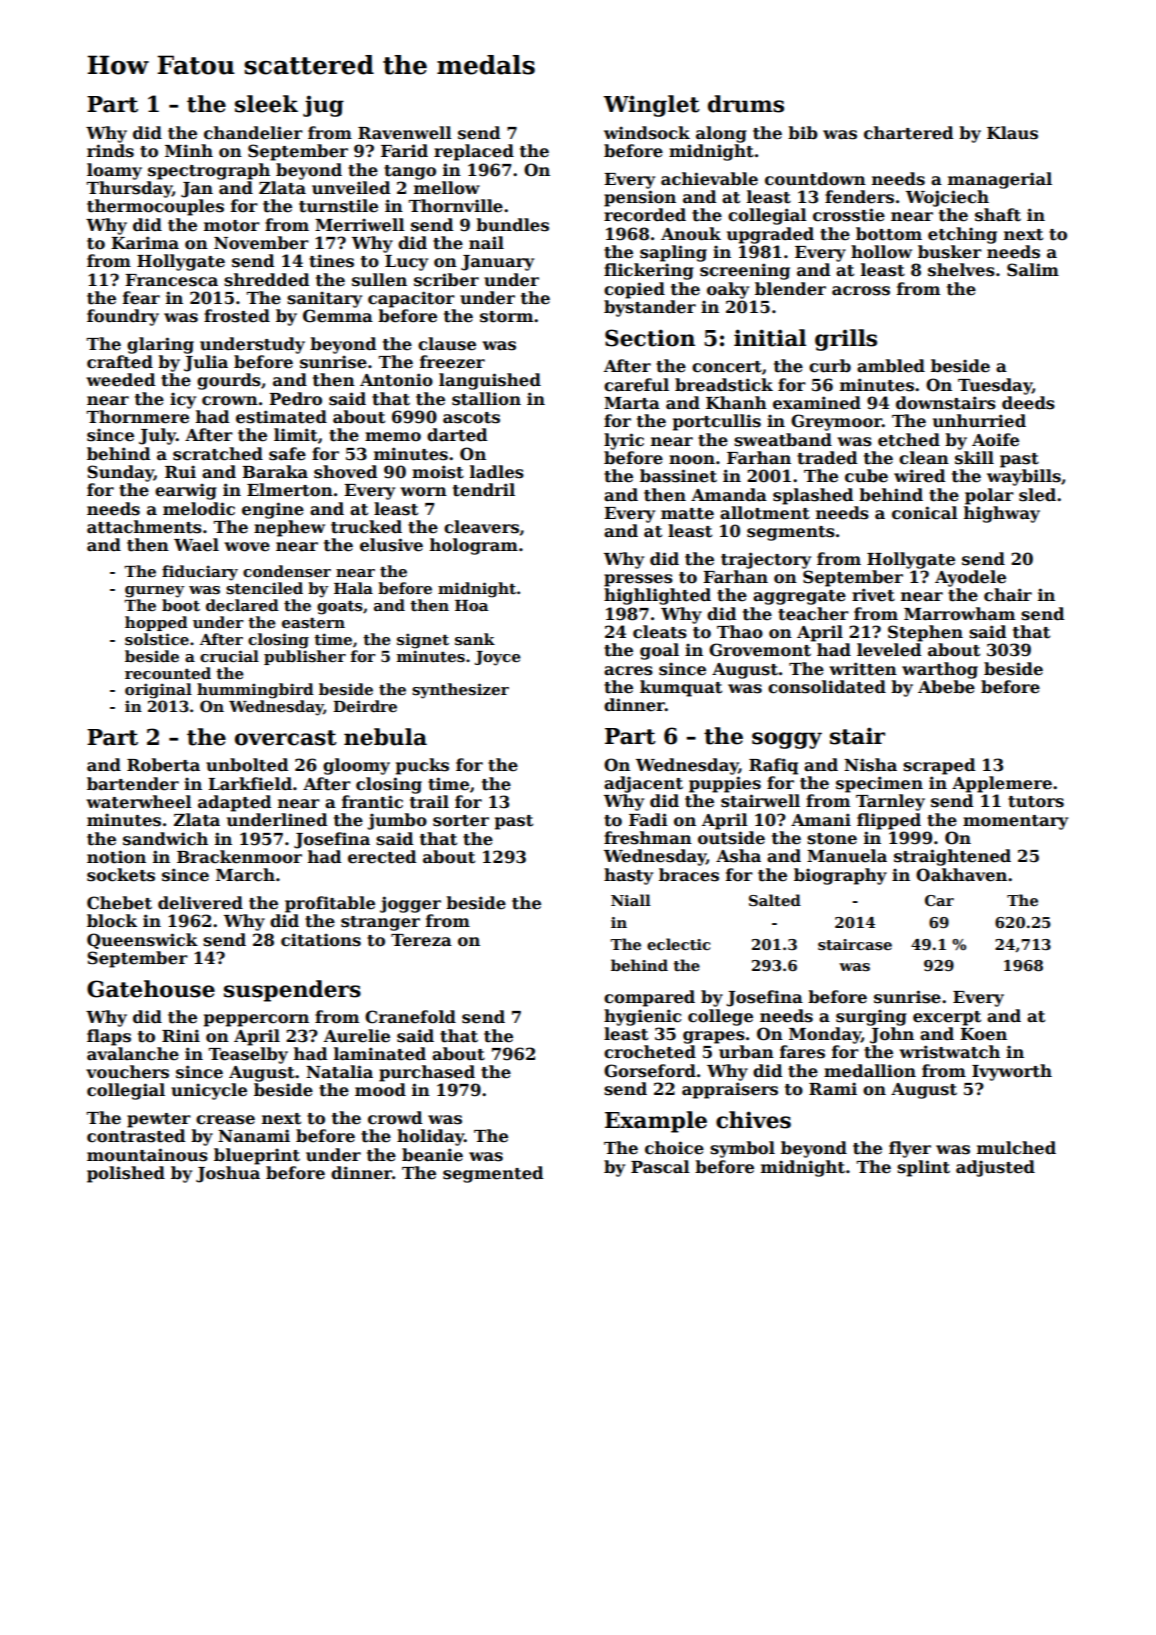 Image resolution: width=1156 pixels, height=1635 pixels. I want to click on earwig, so click(186, 491).
